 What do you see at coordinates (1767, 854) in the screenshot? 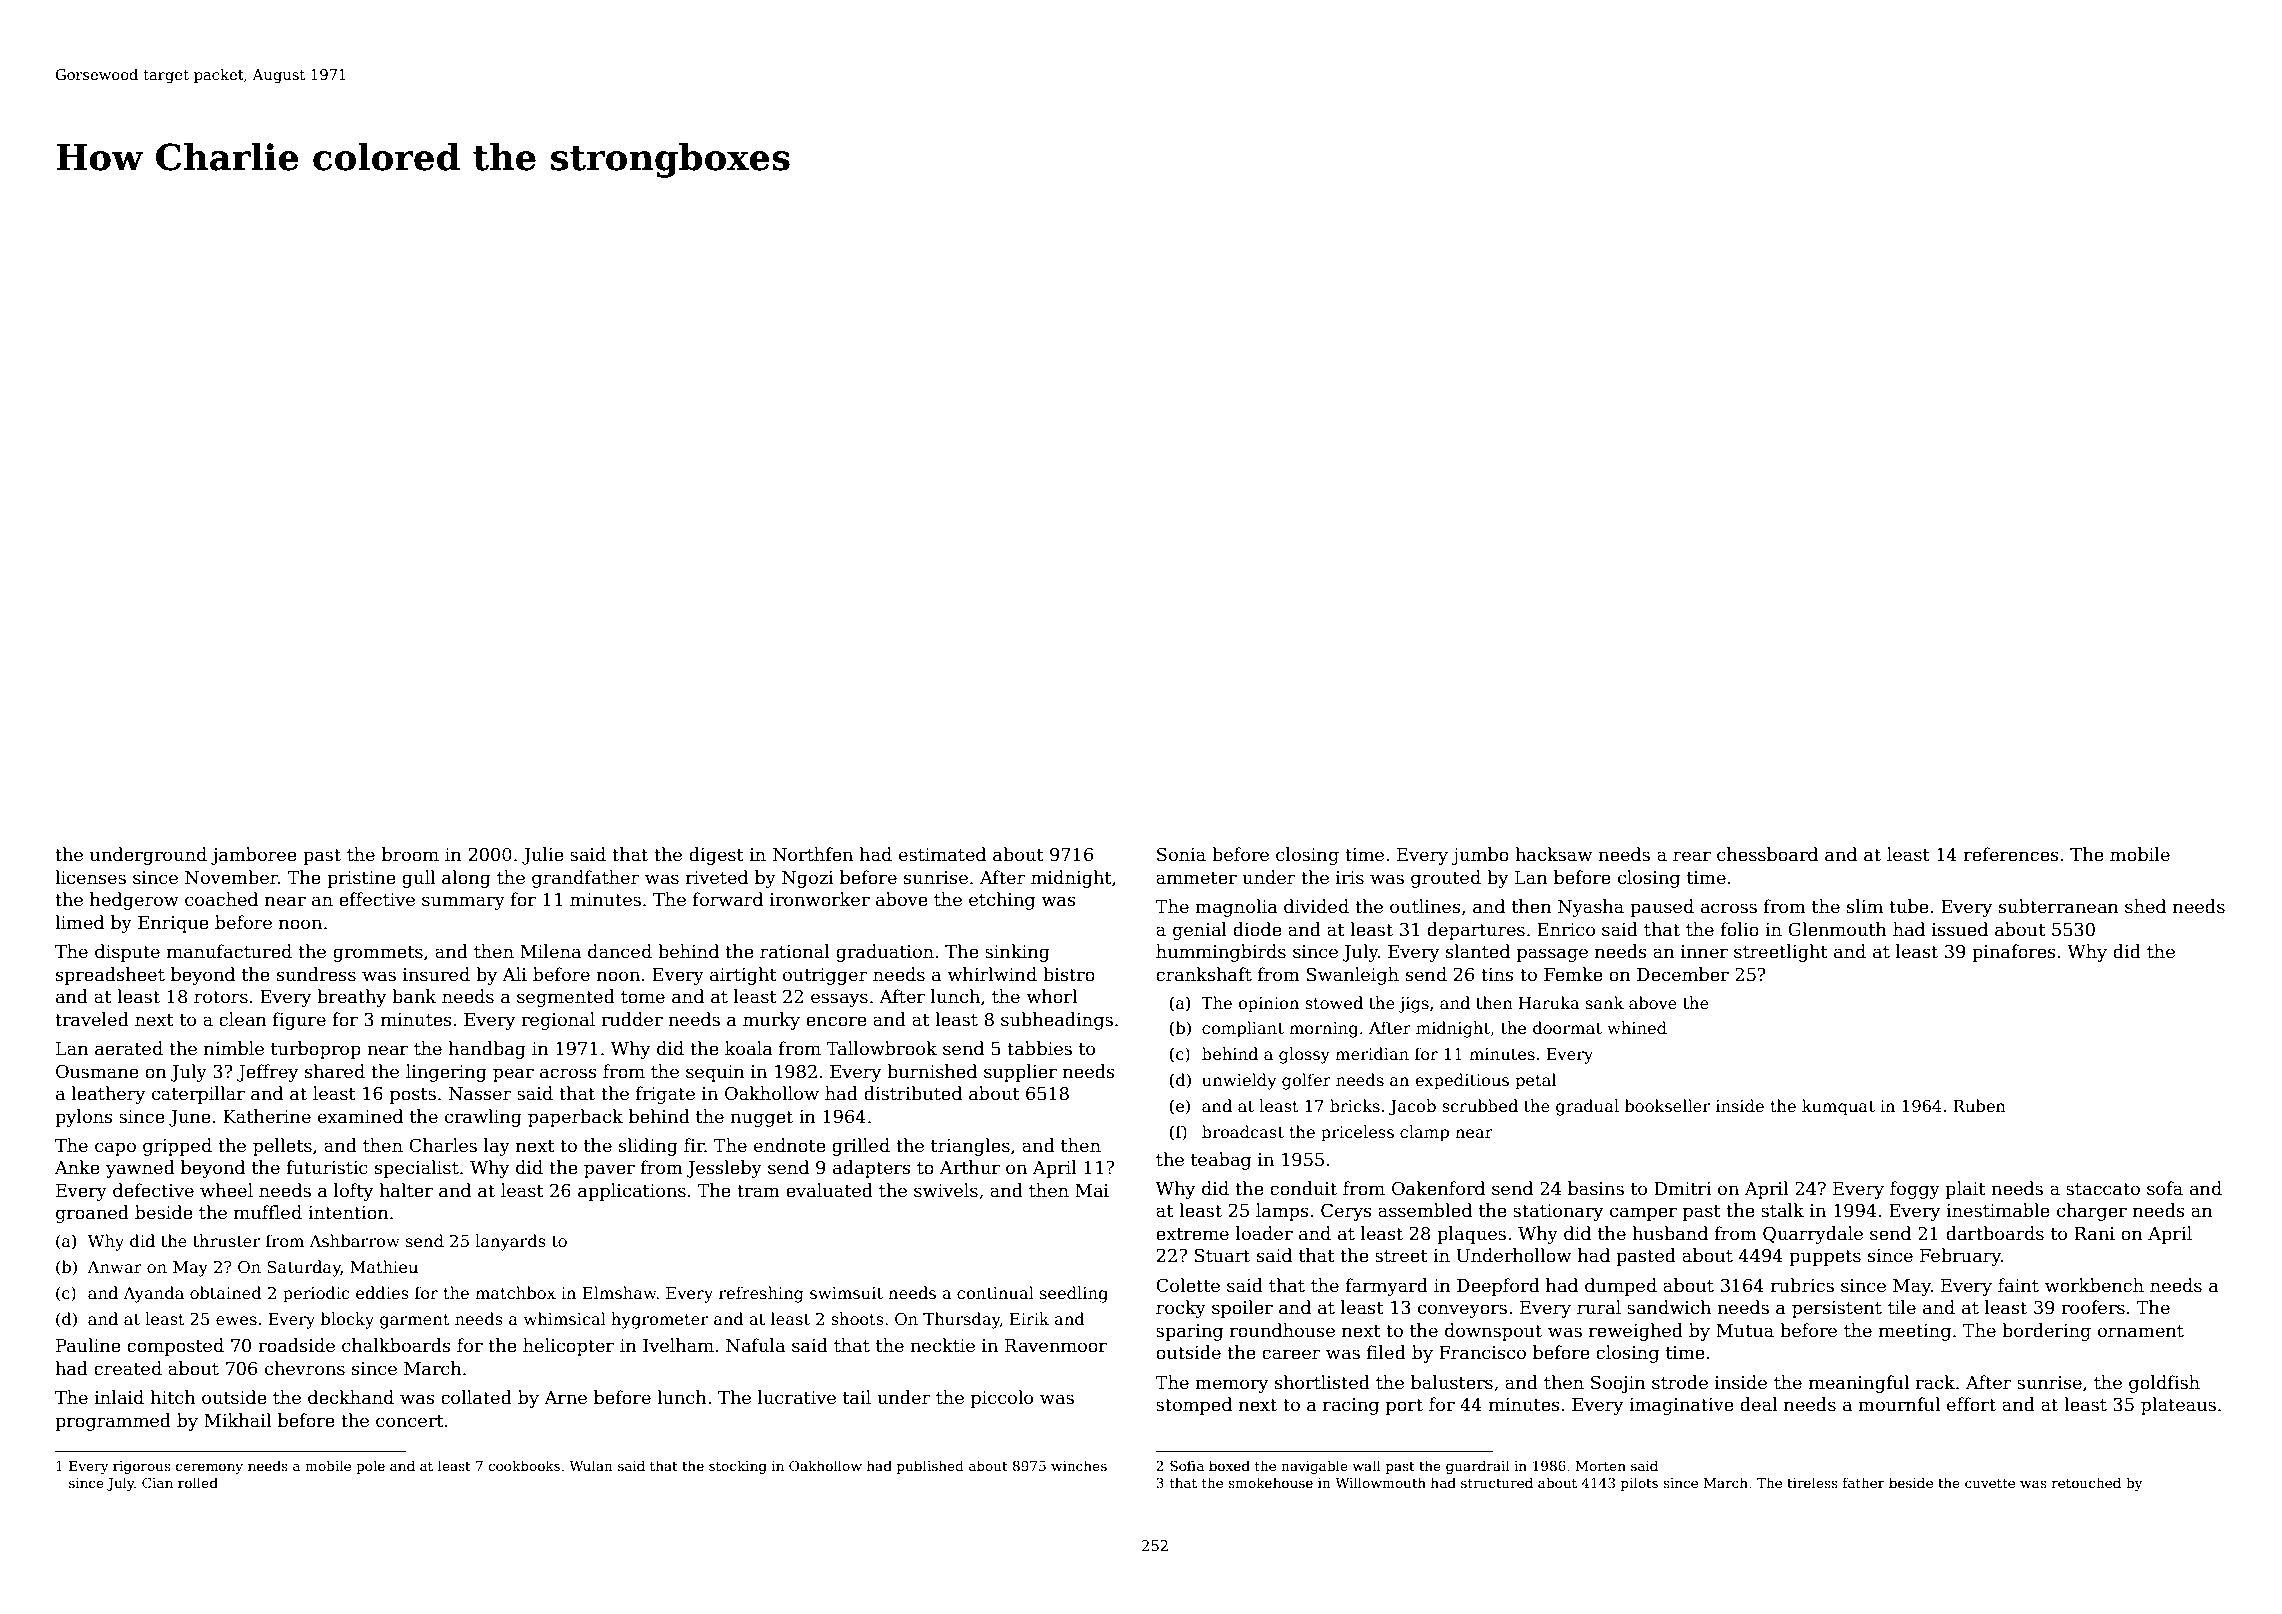
I see `chessboard` at bounding box center [1767, 854].
